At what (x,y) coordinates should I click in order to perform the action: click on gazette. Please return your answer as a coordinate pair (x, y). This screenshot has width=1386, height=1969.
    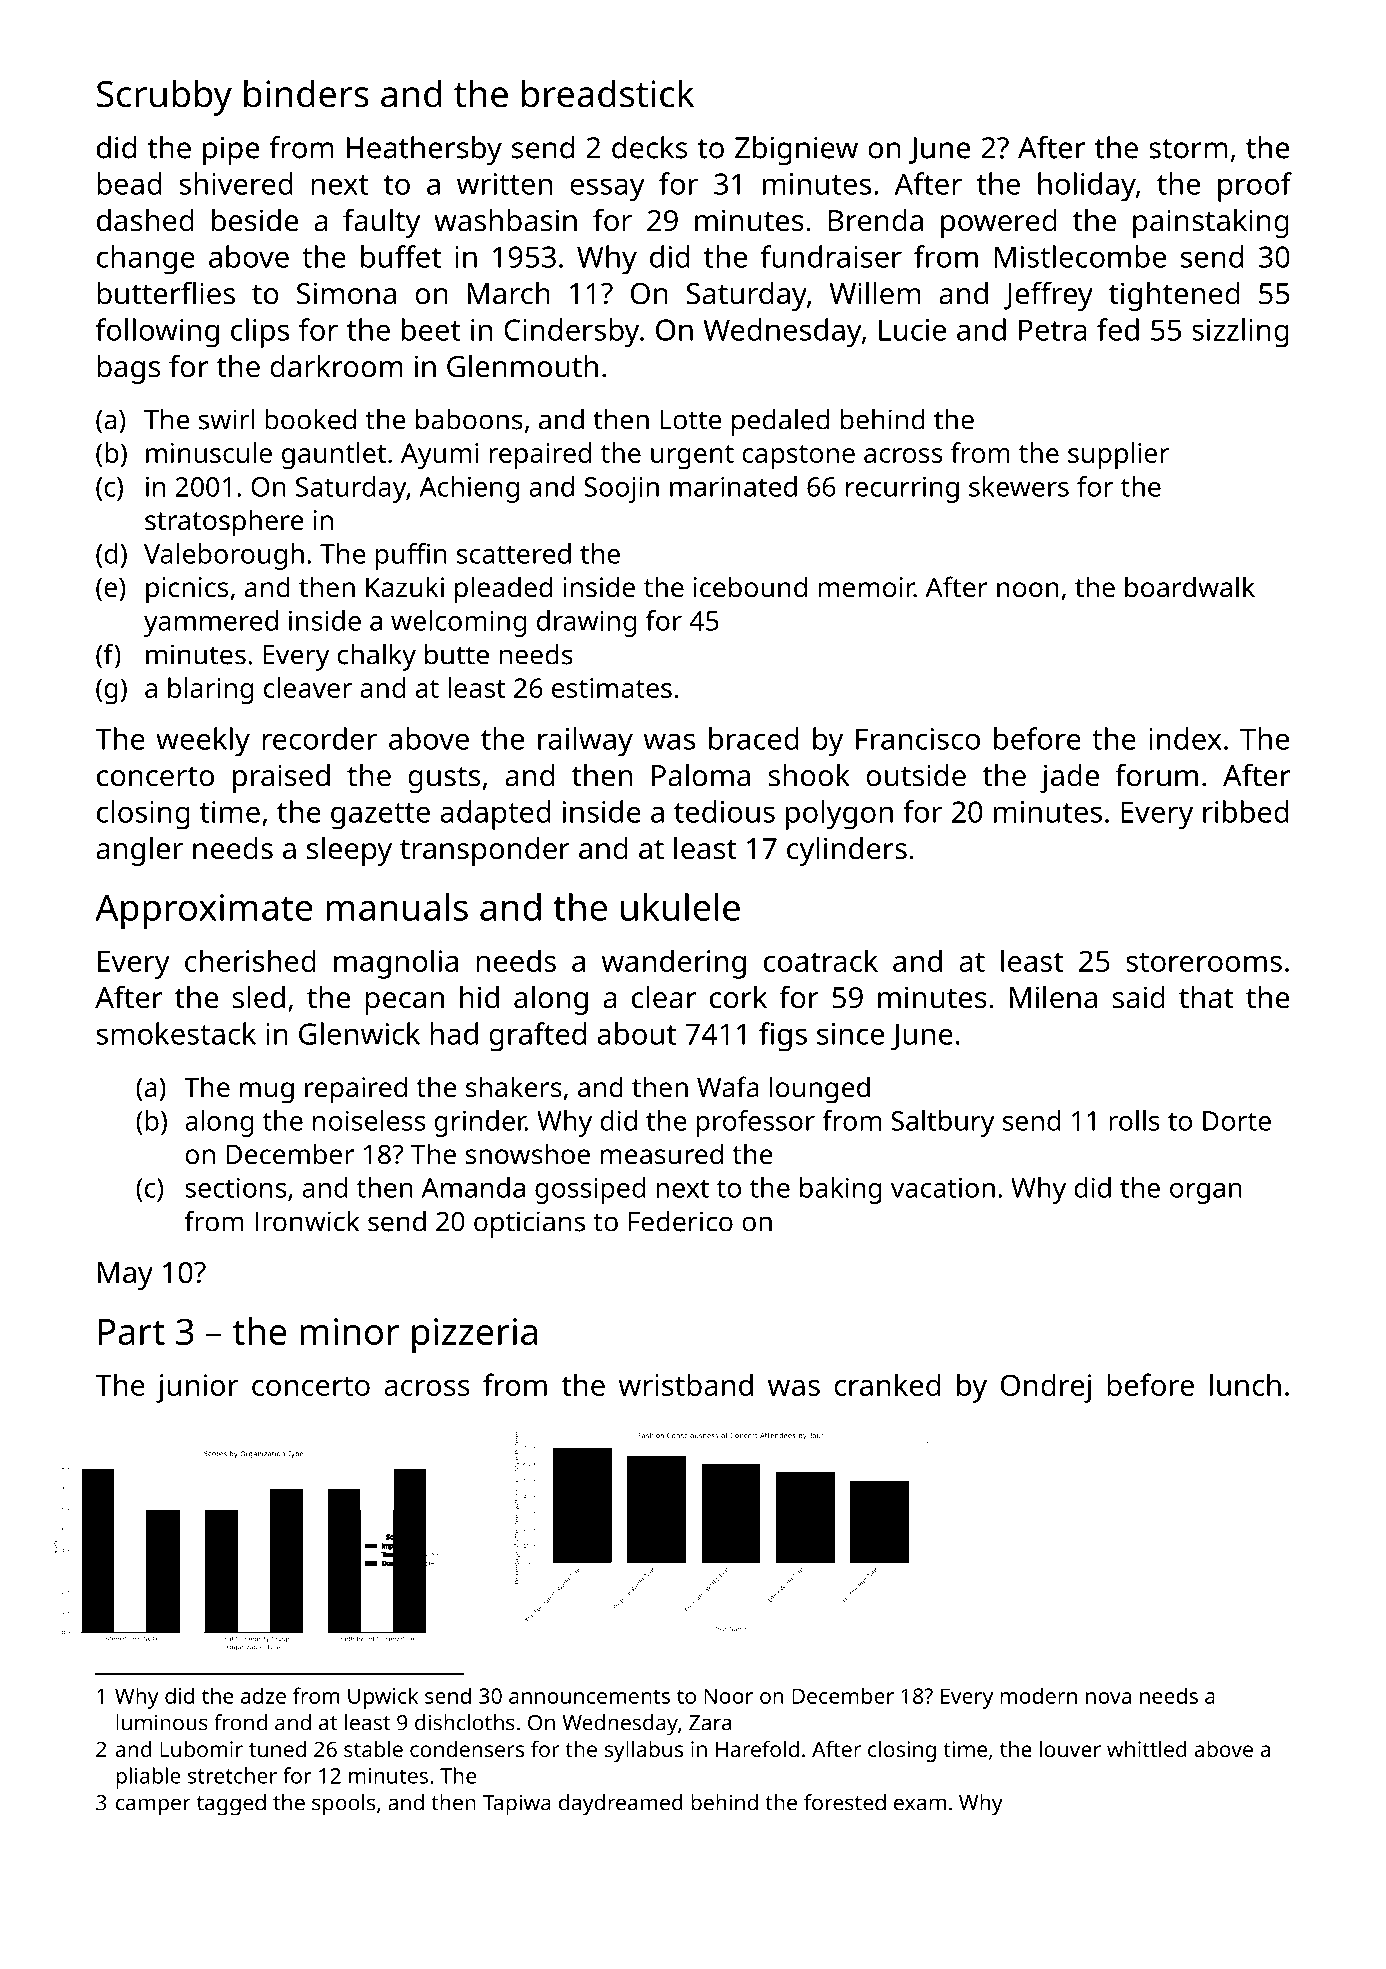
    Looking at the image, I should click on (380, 816).
